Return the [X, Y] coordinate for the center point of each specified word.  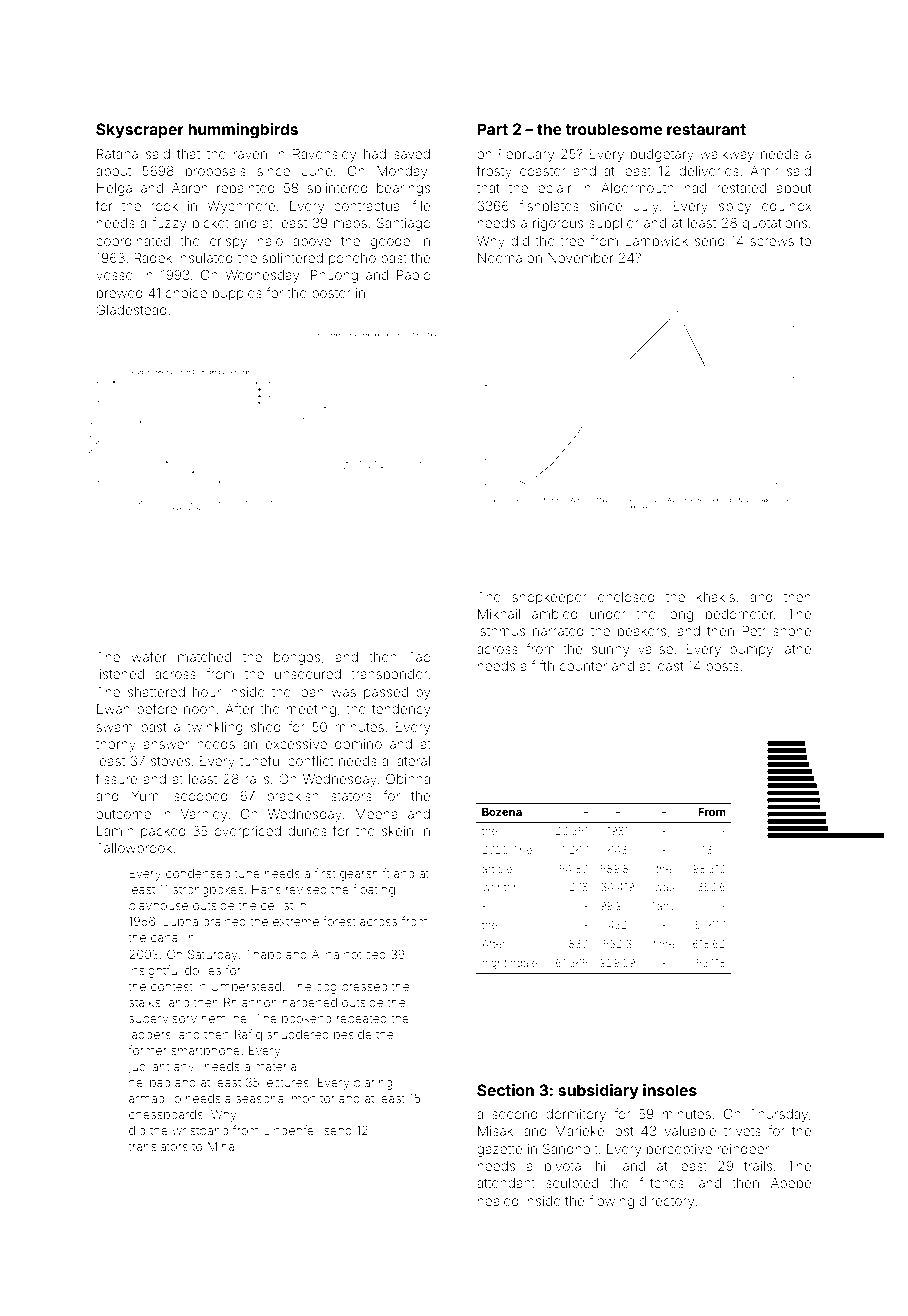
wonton [500, 887]
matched [204, 657]
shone [792, 631]
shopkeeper [549, 598]
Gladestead [131, 310]
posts [722, 668]
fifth [542, 665]
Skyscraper [140, 131]
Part [492, 129]
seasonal [261, 1098]
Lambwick [656, 241]
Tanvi [664, 906]
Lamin [115, 831]
